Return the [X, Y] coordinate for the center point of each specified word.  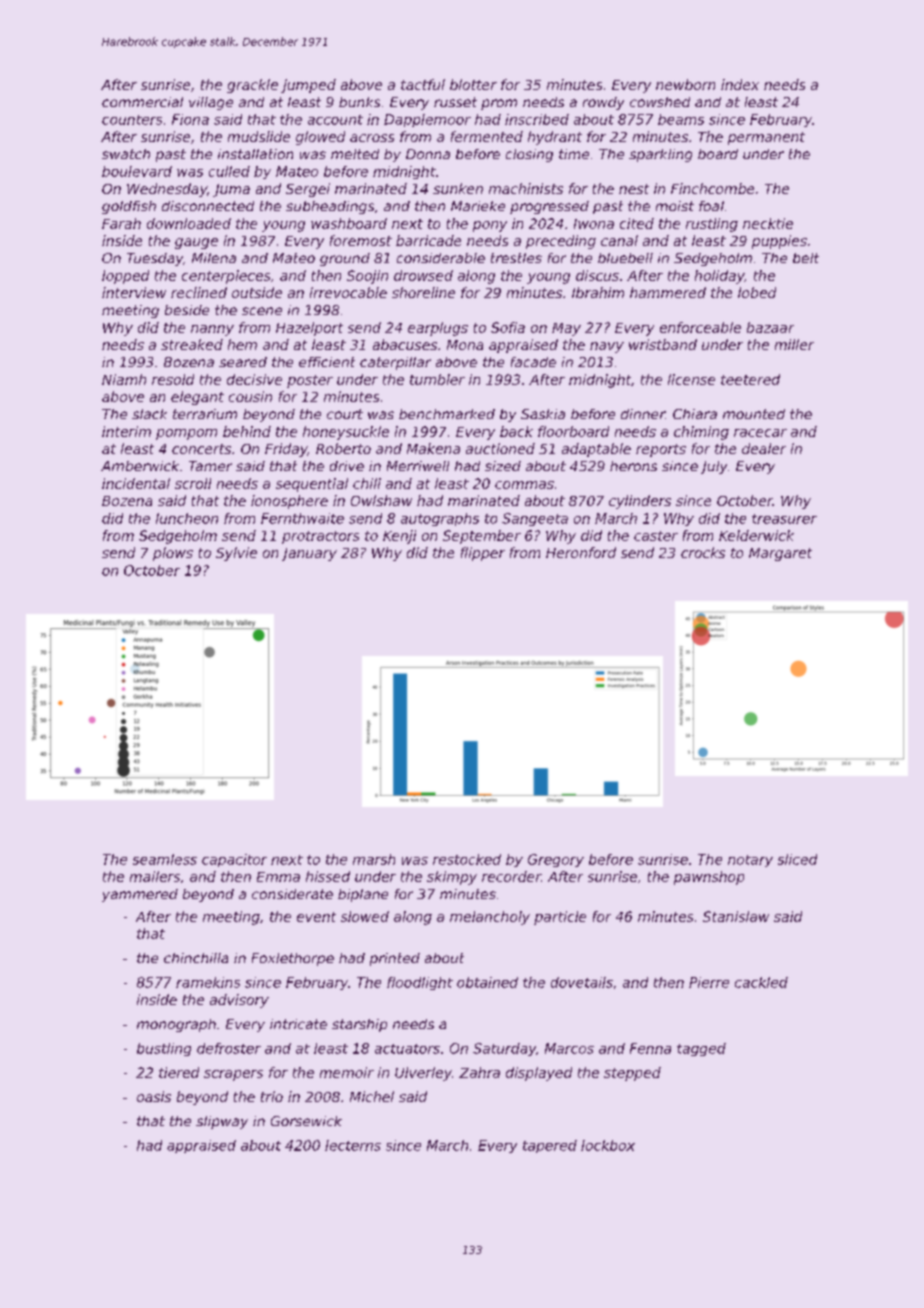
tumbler [437, 379]
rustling [712, 225]
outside [257, 292]
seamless [165, 859]
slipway [222, 1122]
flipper [483, 554]
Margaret [780, 554]
